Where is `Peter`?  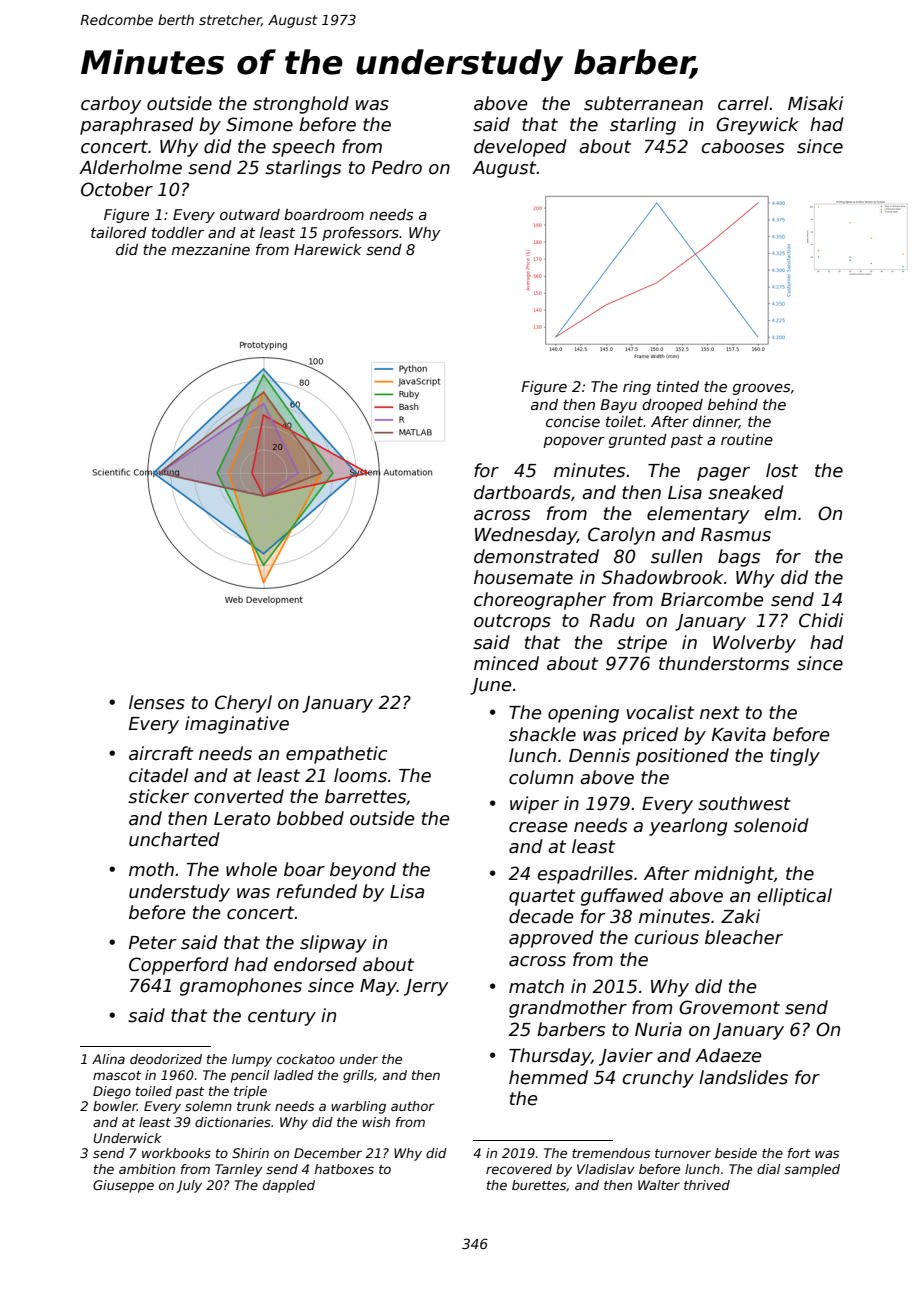 Peter is located at coordinates (153, 943).
